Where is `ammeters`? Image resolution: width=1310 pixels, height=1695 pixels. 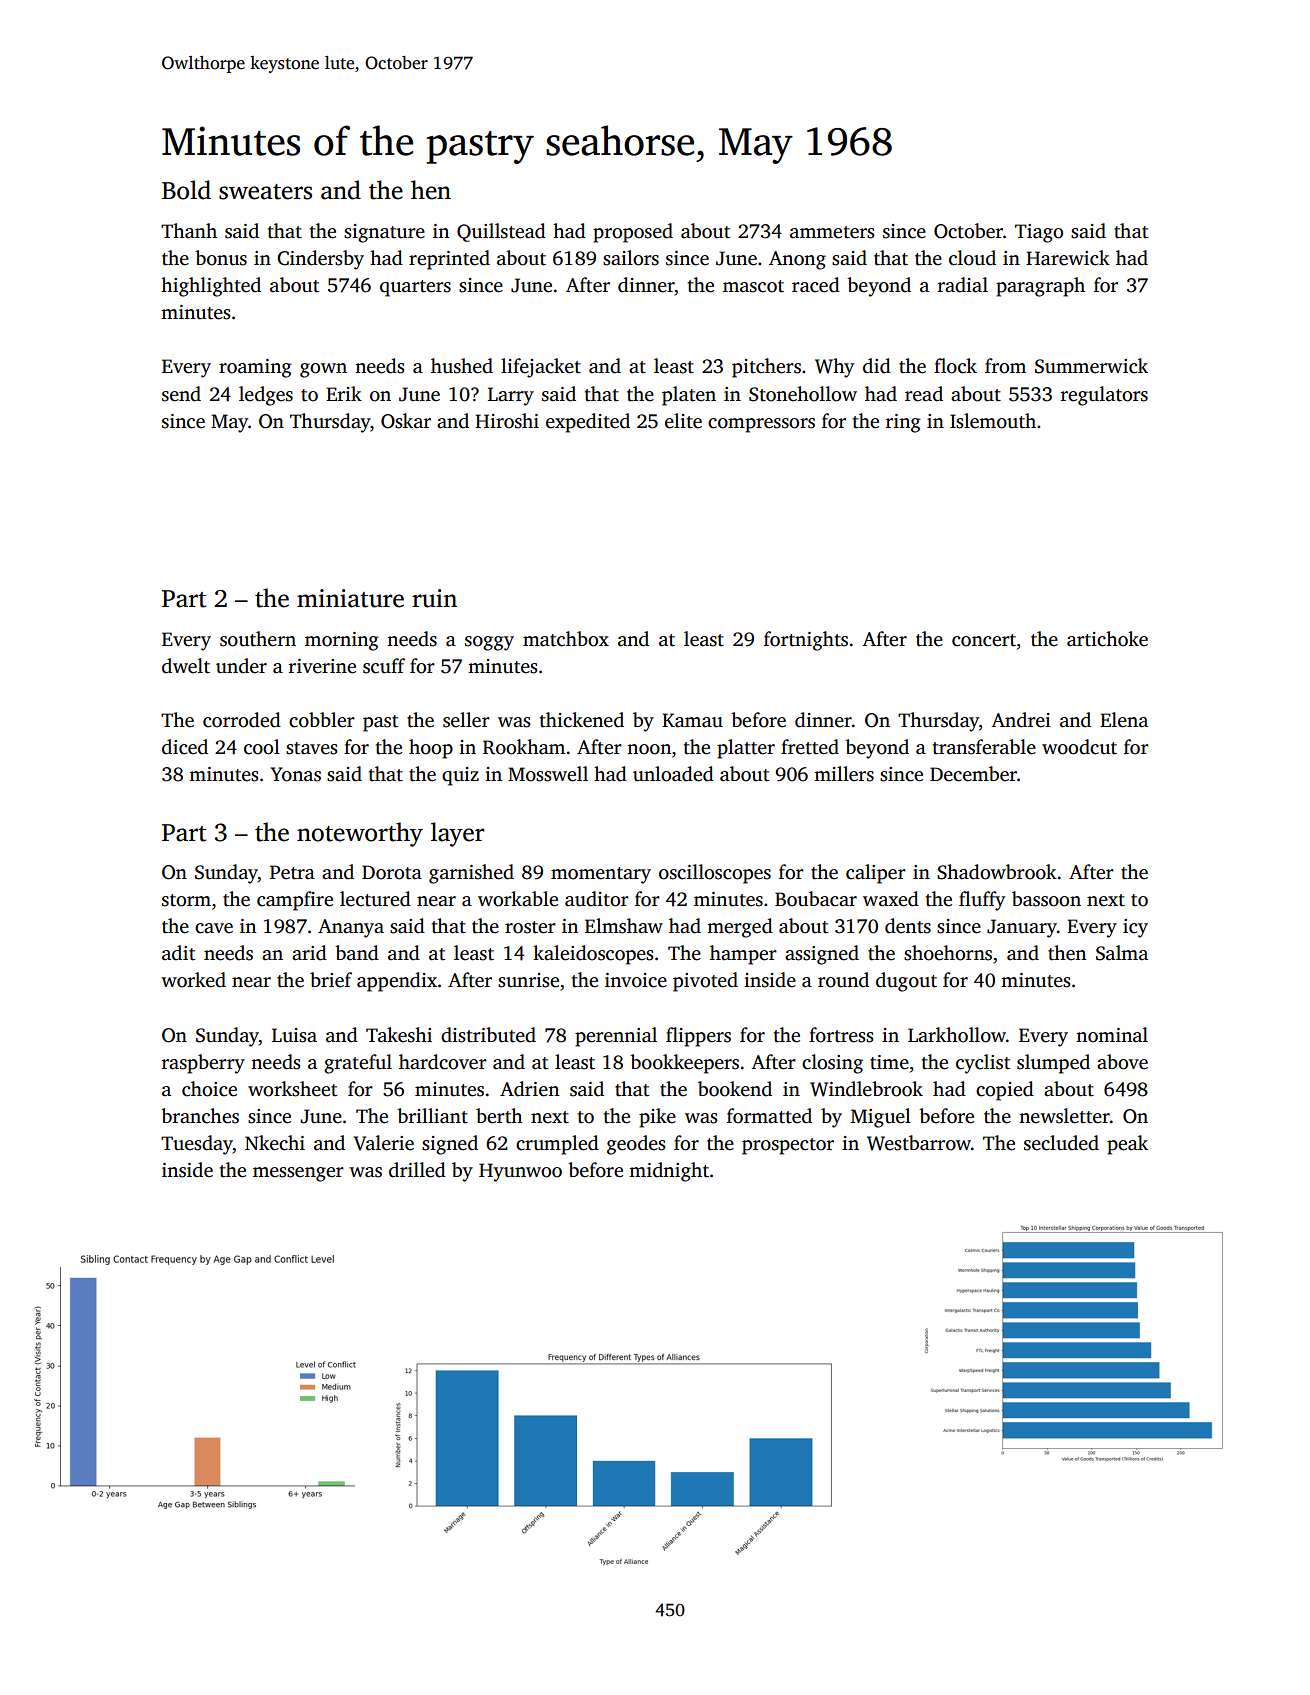 ammeters is located at coordinates (832, 232).
